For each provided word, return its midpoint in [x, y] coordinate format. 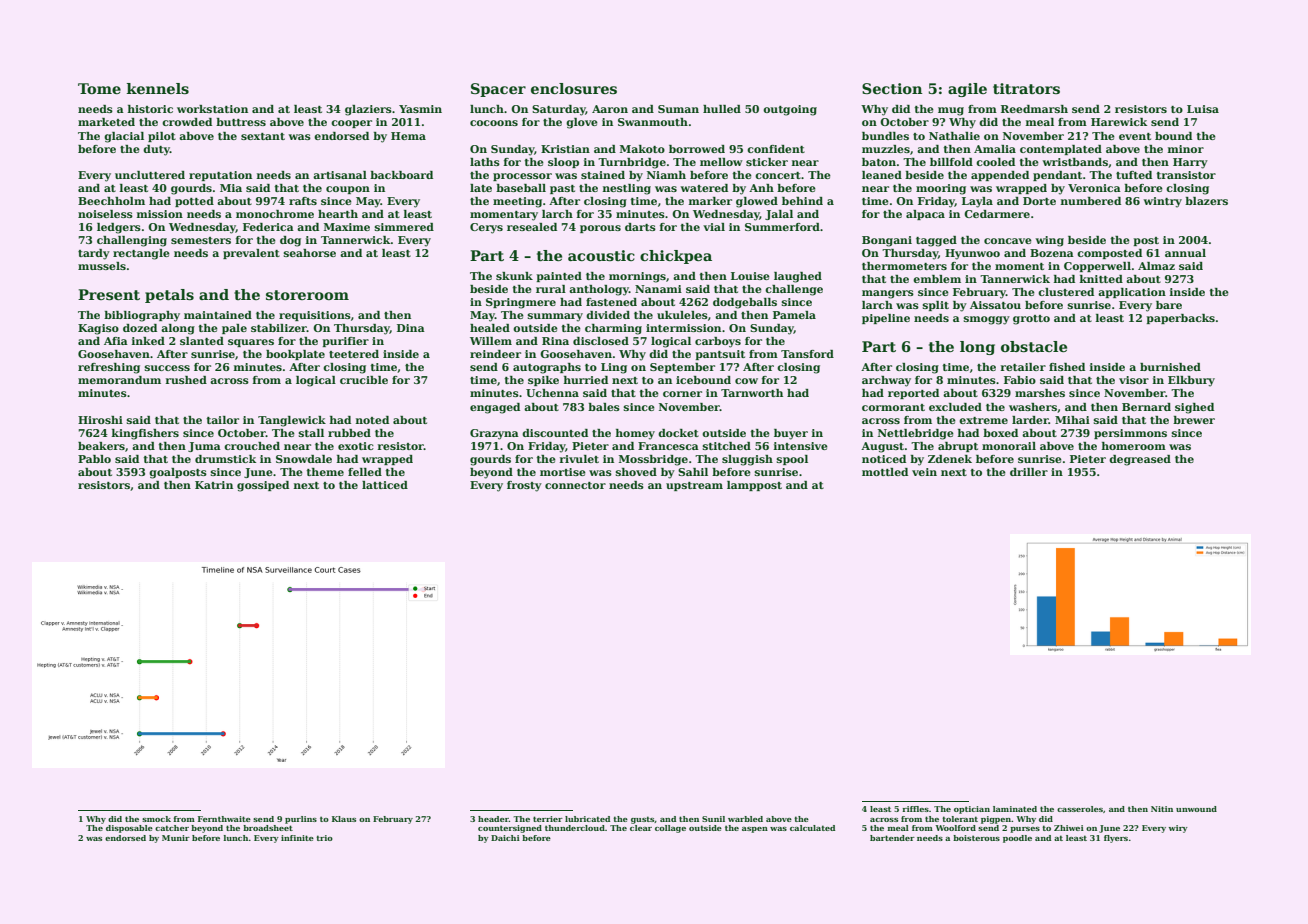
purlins [301, 820]
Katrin [214, 485]
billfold [951, 162]
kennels [158, 88]
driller [1029, 472]
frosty [524, 486]
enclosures [574, 88]
